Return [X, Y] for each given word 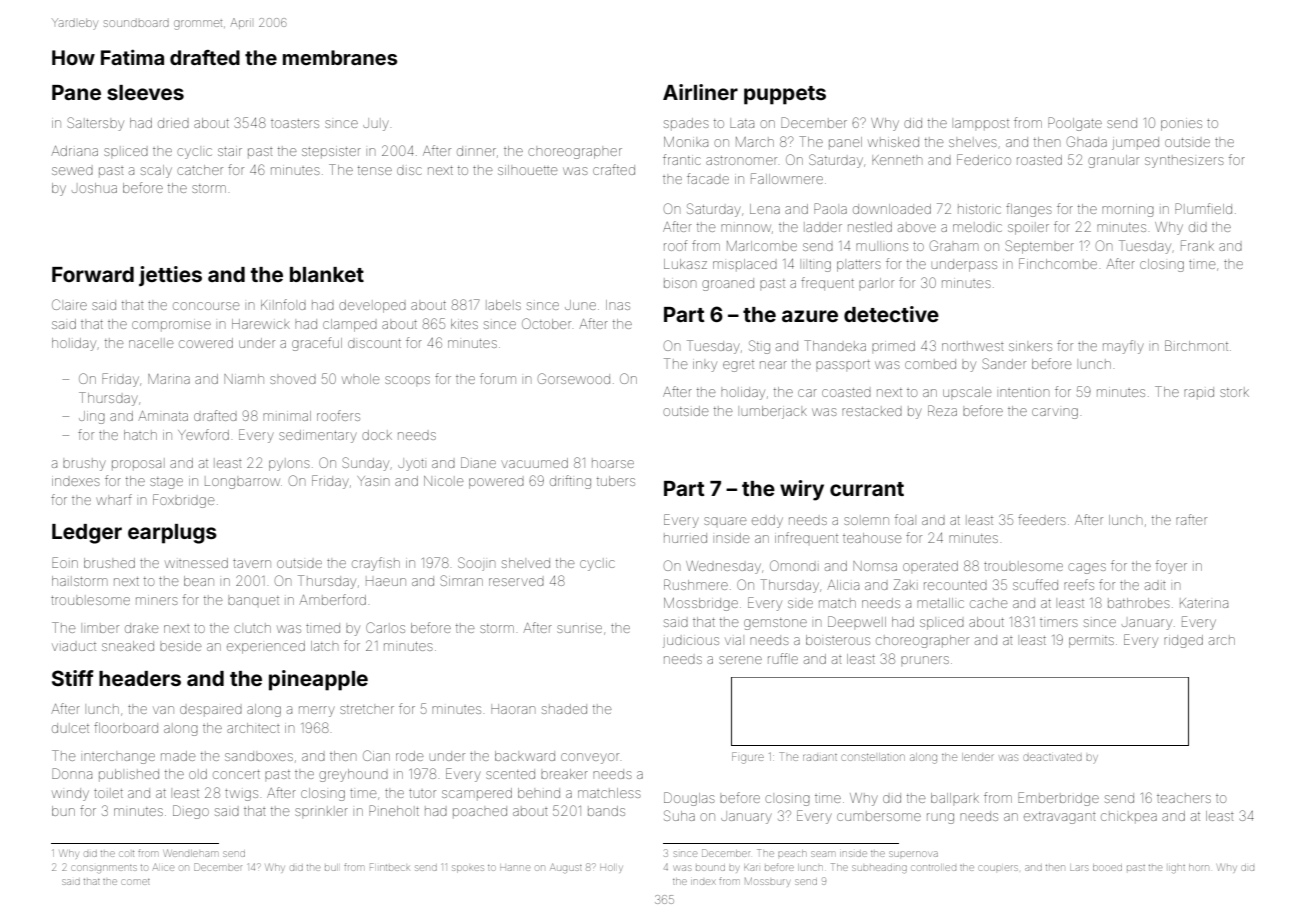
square [725, 521]
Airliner [700, 92]
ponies [1181, 125]
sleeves [145, 92]
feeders [1042, 519]
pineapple [318, 680]
